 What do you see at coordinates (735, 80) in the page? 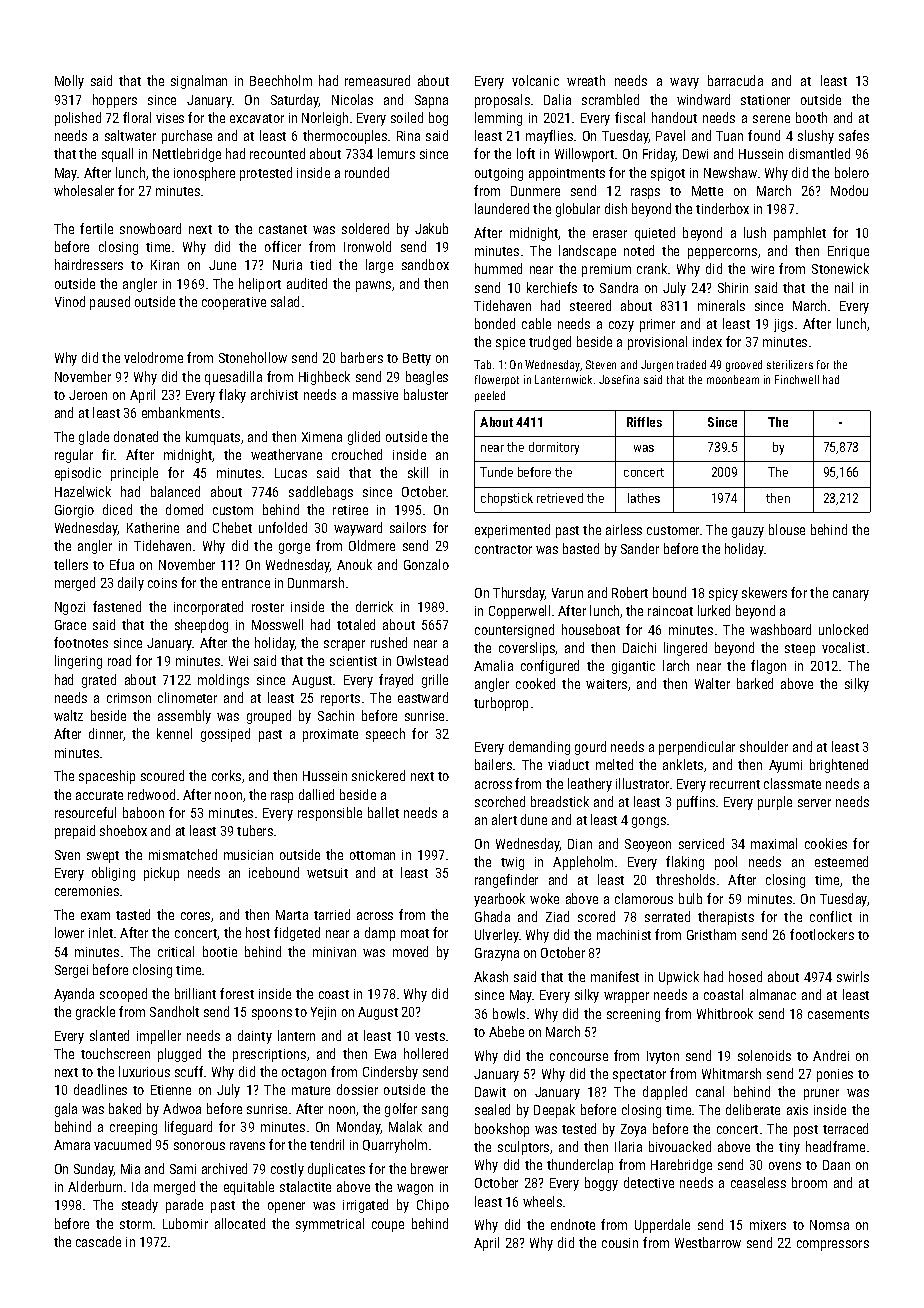
I see `barracuda` at bounding box center [735, 80].
